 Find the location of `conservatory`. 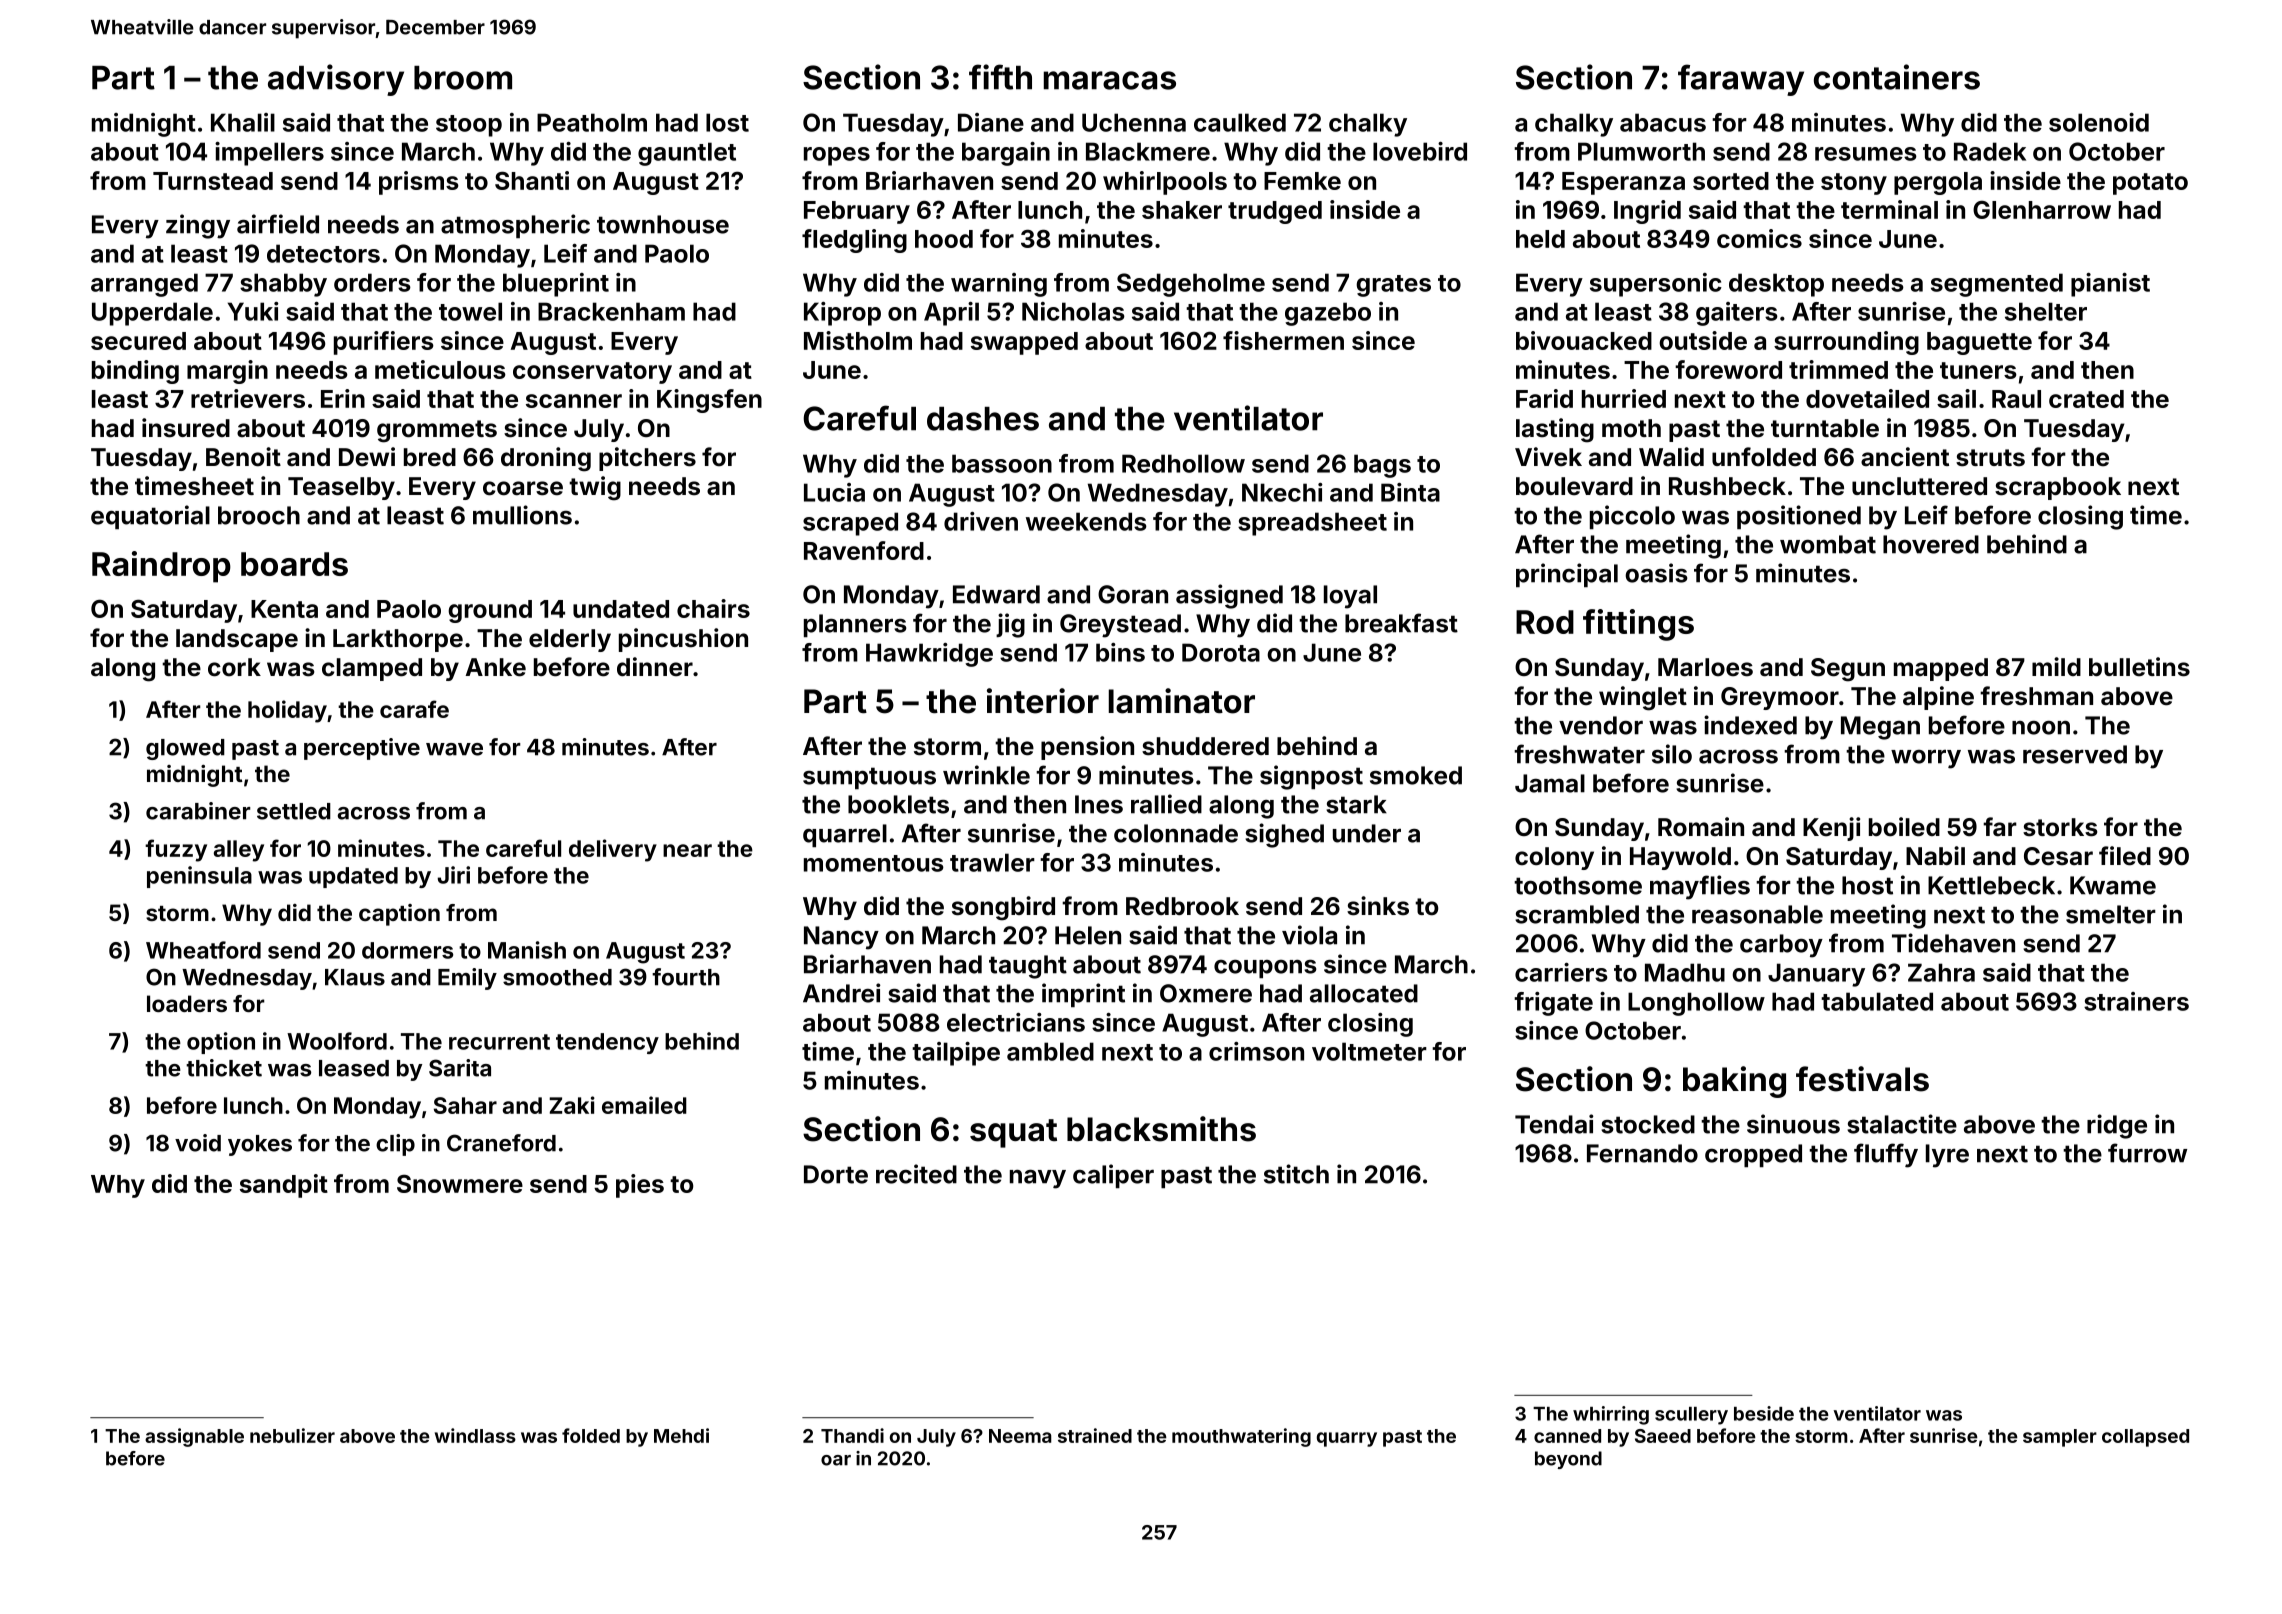

conservatory is located at coordinates (592, 373).
